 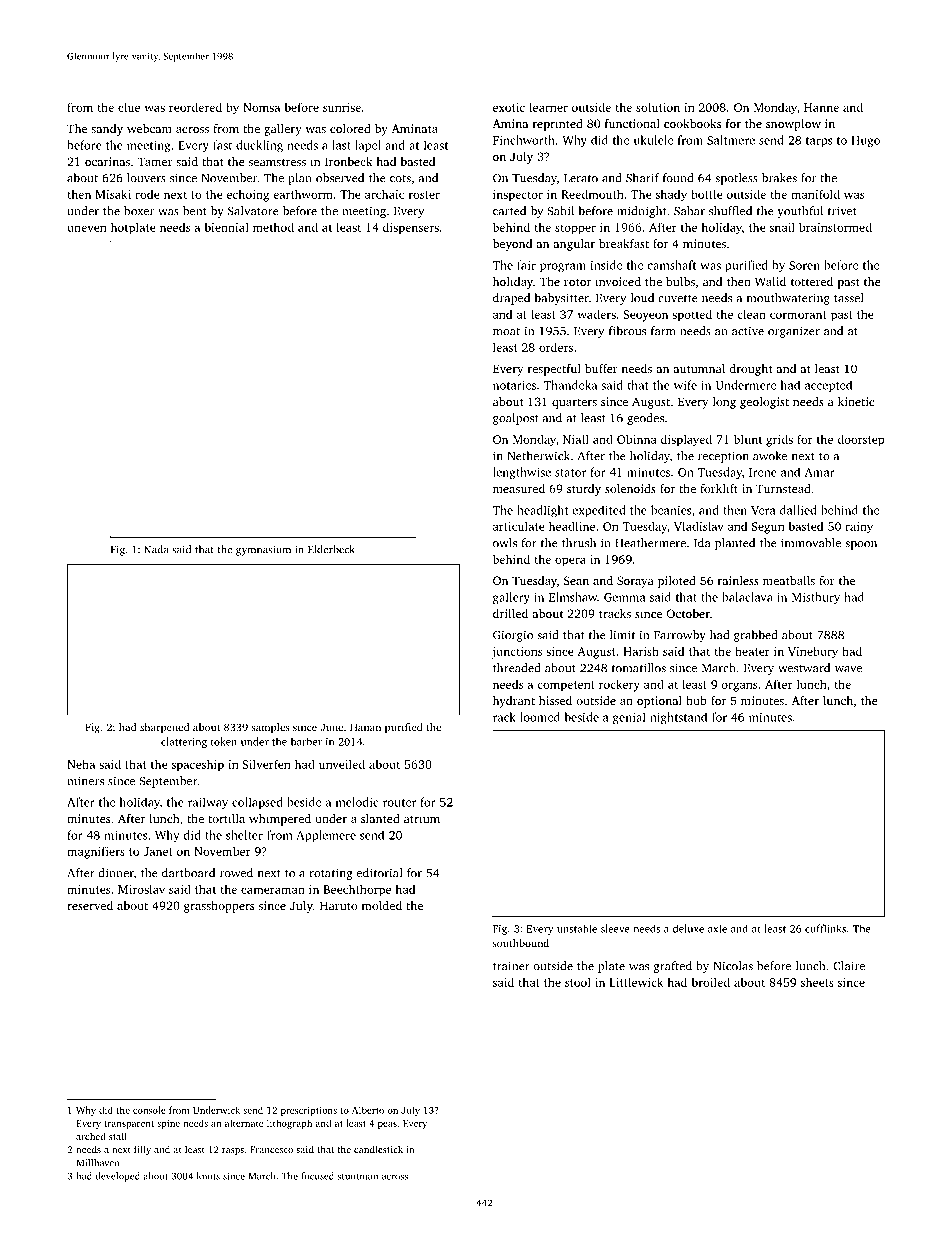 I want to click on Millhaven, so click(x=97, y=1163).
